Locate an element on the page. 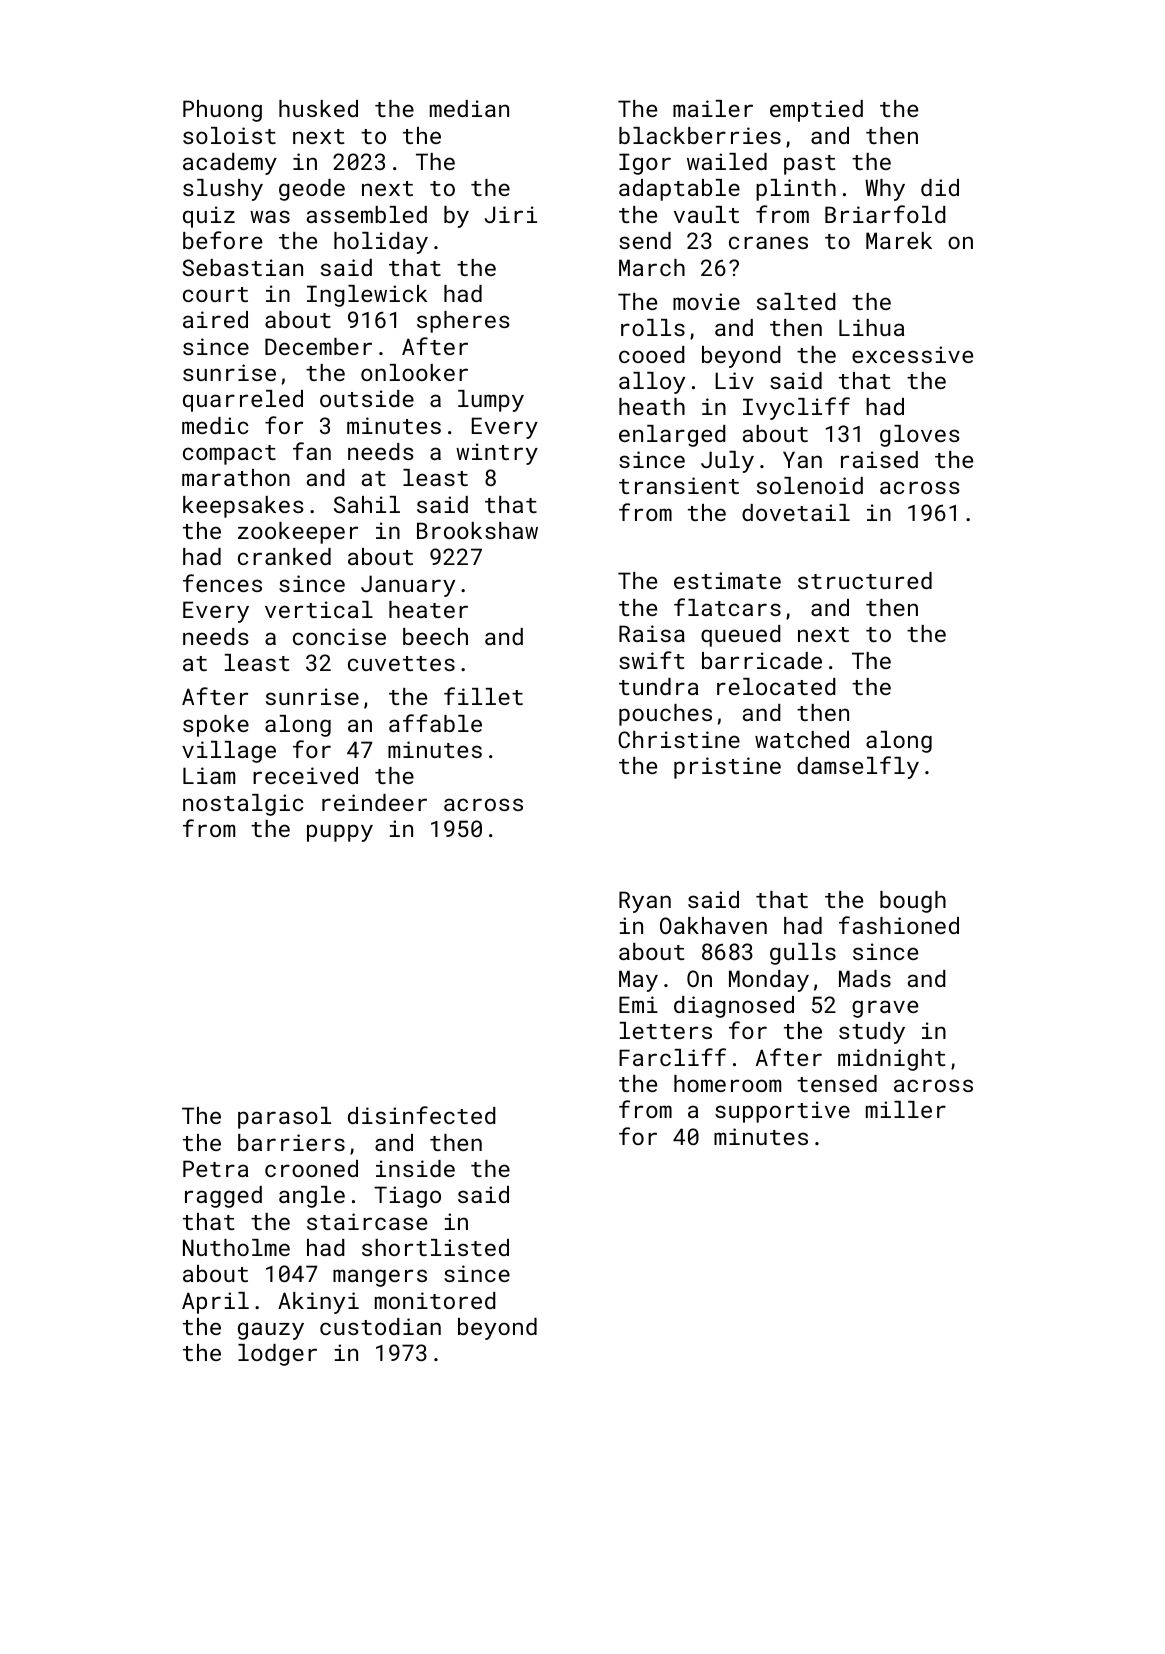 The height and width of the page is (1654, 1165). puppy is located at coordinates (340, 833).
